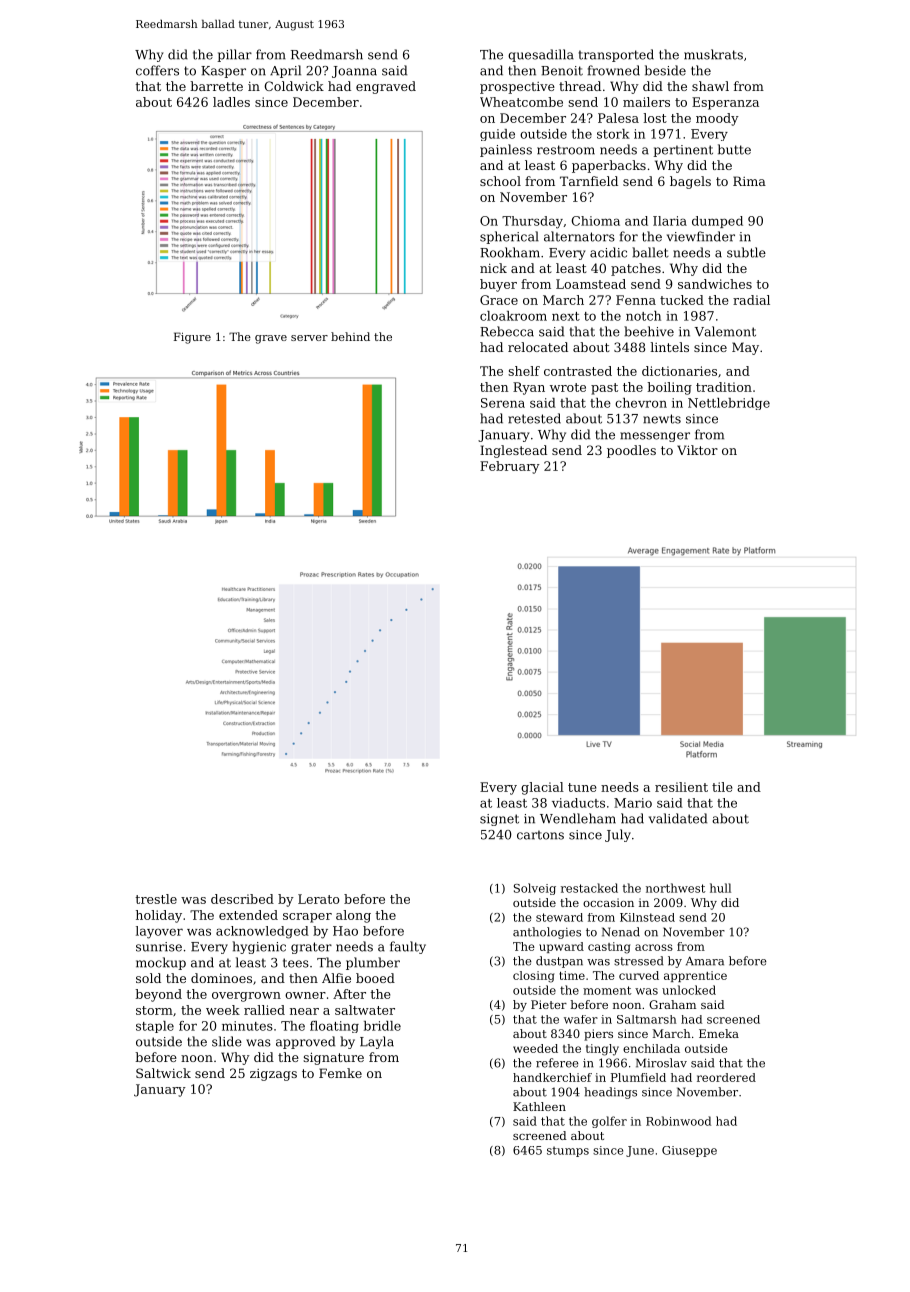 This page has width=910, height=1292. Describe the element at coordinates (156, 899) in the page. I see `trestle` at that location.
